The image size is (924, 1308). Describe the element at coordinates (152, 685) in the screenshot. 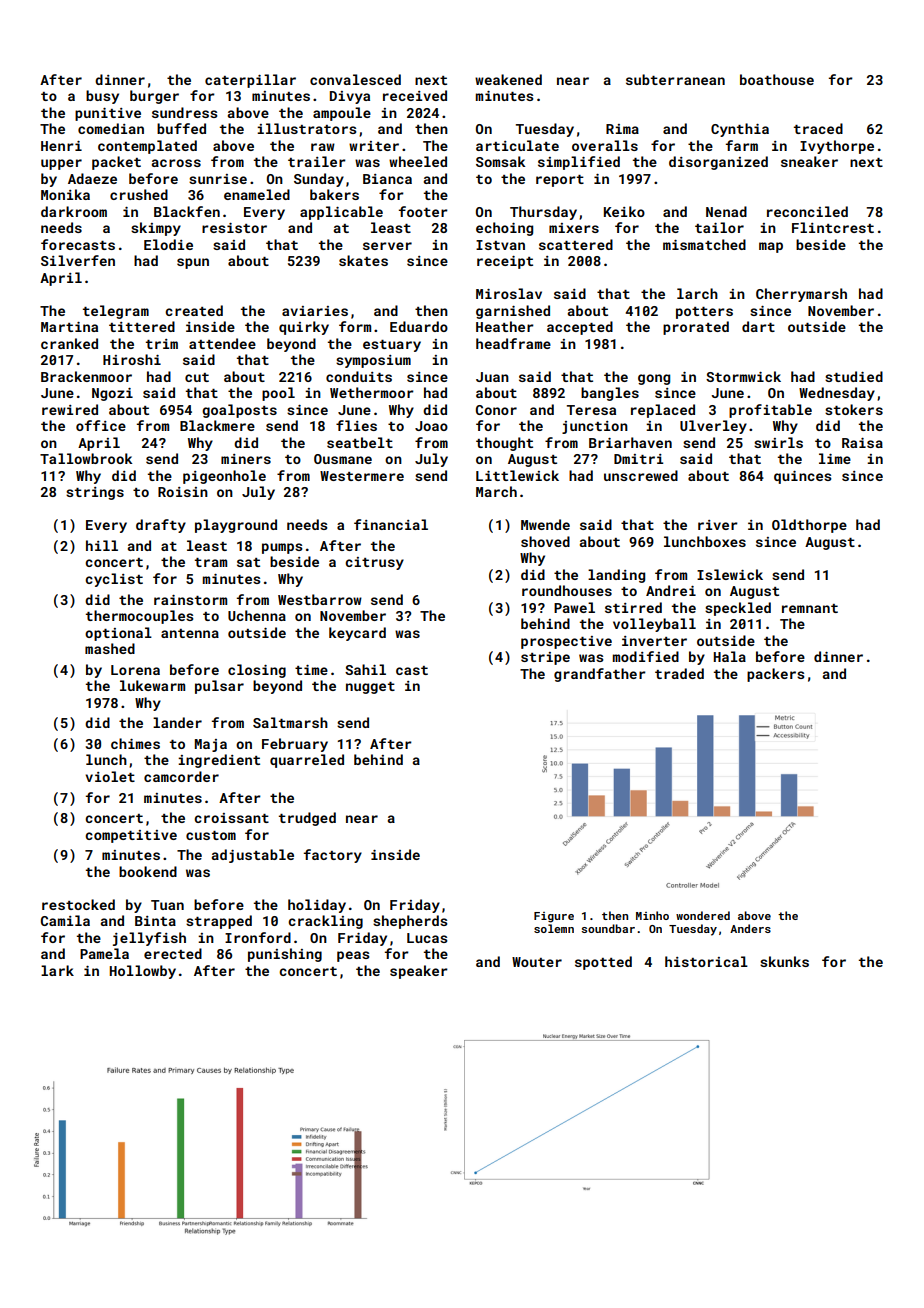

I see `lukewarm` at that location.
